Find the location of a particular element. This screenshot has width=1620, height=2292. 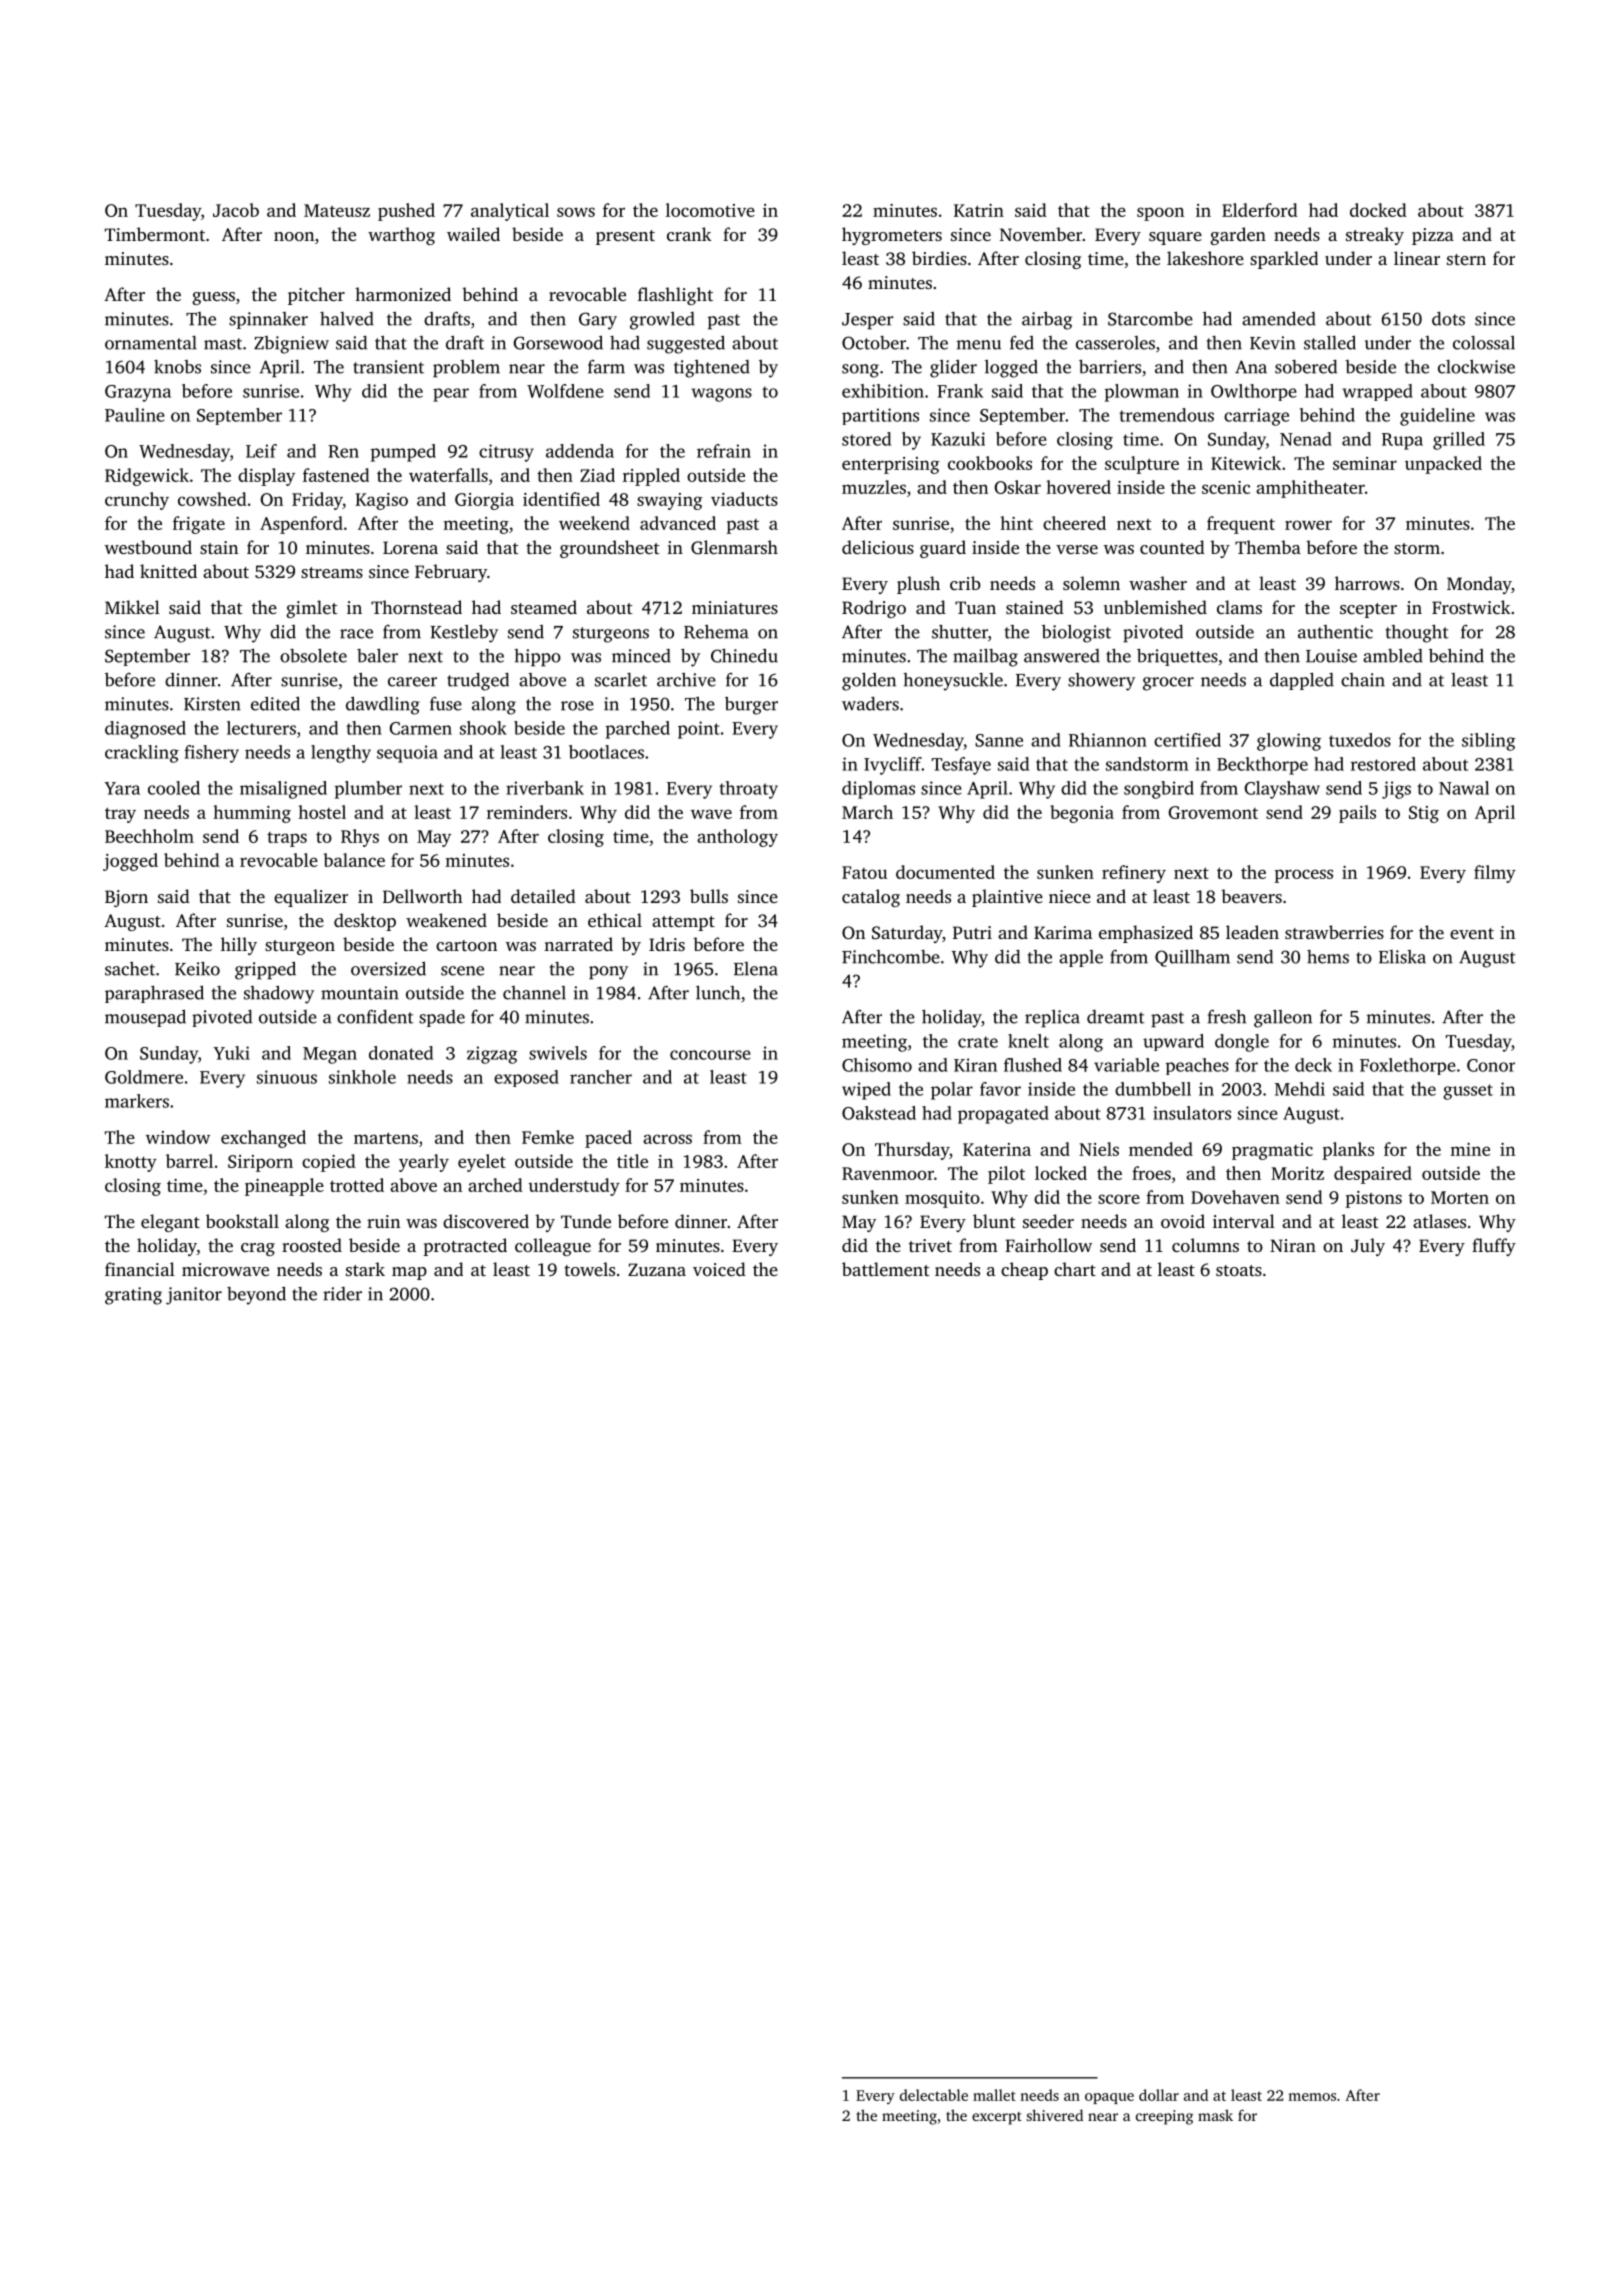

Pauline is located at coordinates (135, 415).
